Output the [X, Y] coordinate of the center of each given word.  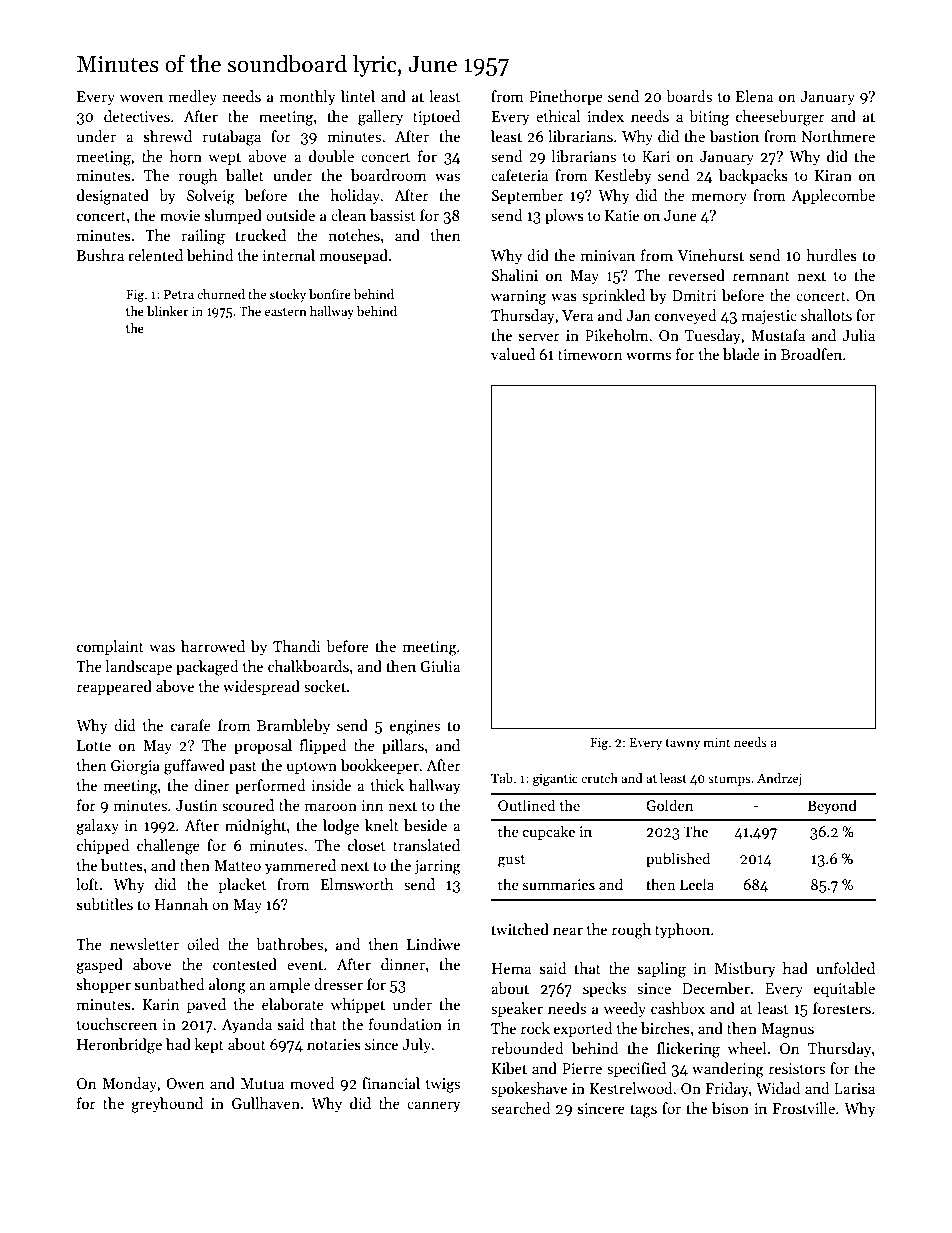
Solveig [211, 197]
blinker [167, 311]
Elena [754, 96]
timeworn [590, 354]
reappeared [114, 687]
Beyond [832, 806]
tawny [683, 744]
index [605, 116]
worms [648, 356]
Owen [185, 1083]
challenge [168, 847]
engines [415, 727]
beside [425, 825]
